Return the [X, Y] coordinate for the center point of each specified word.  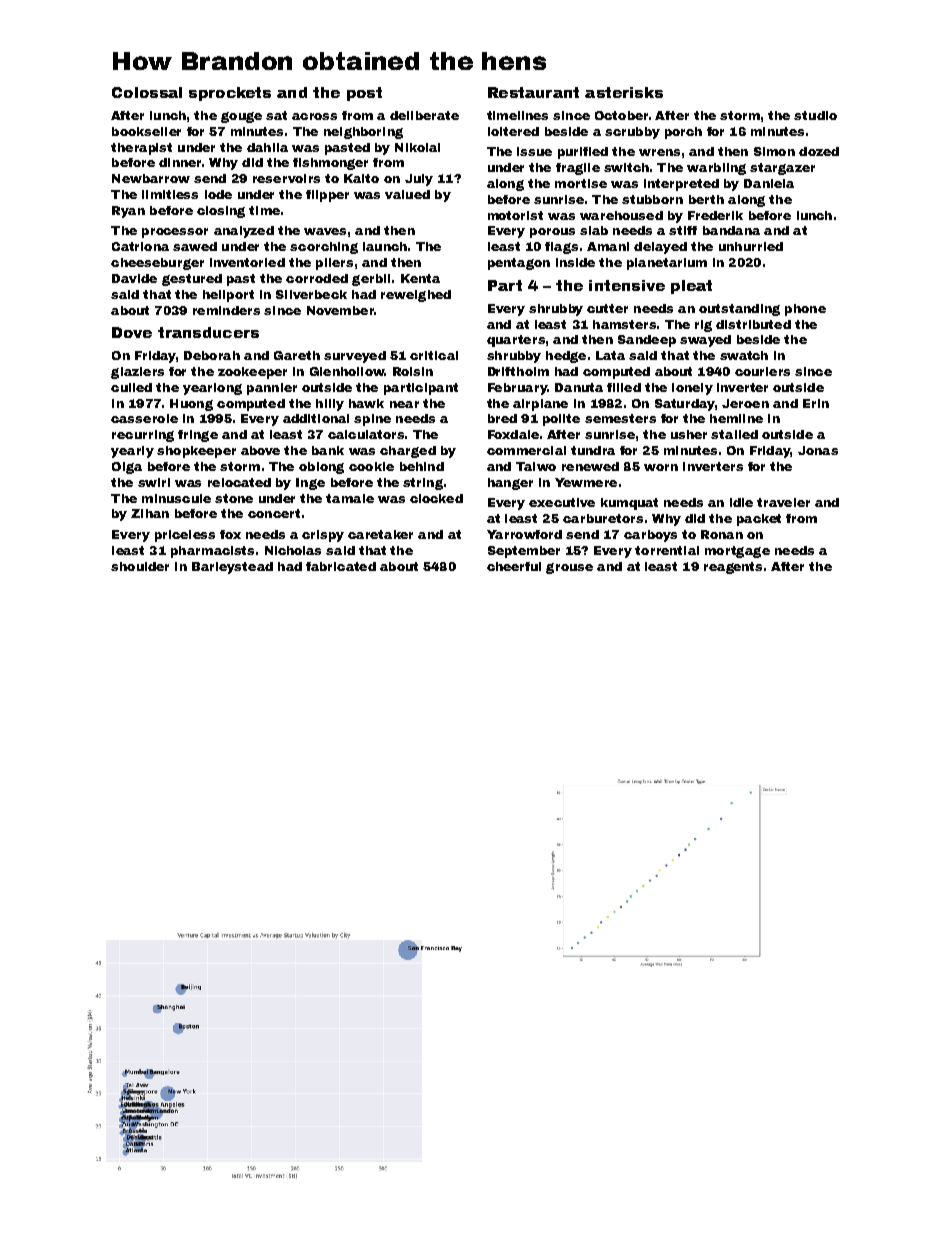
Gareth [297, 355]
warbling [716, 169]
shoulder [140, 566]
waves [325, 231]
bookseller [146, 131]
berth [706, 199]
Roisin [413, 371]
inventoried [247, 262]
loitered [513, 131]
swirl [154, 482]
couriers [762, 371]
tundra [593, 450]
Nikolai [417, 147]
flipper [327, 196]
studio [815, 115]
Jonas [818, 450]
